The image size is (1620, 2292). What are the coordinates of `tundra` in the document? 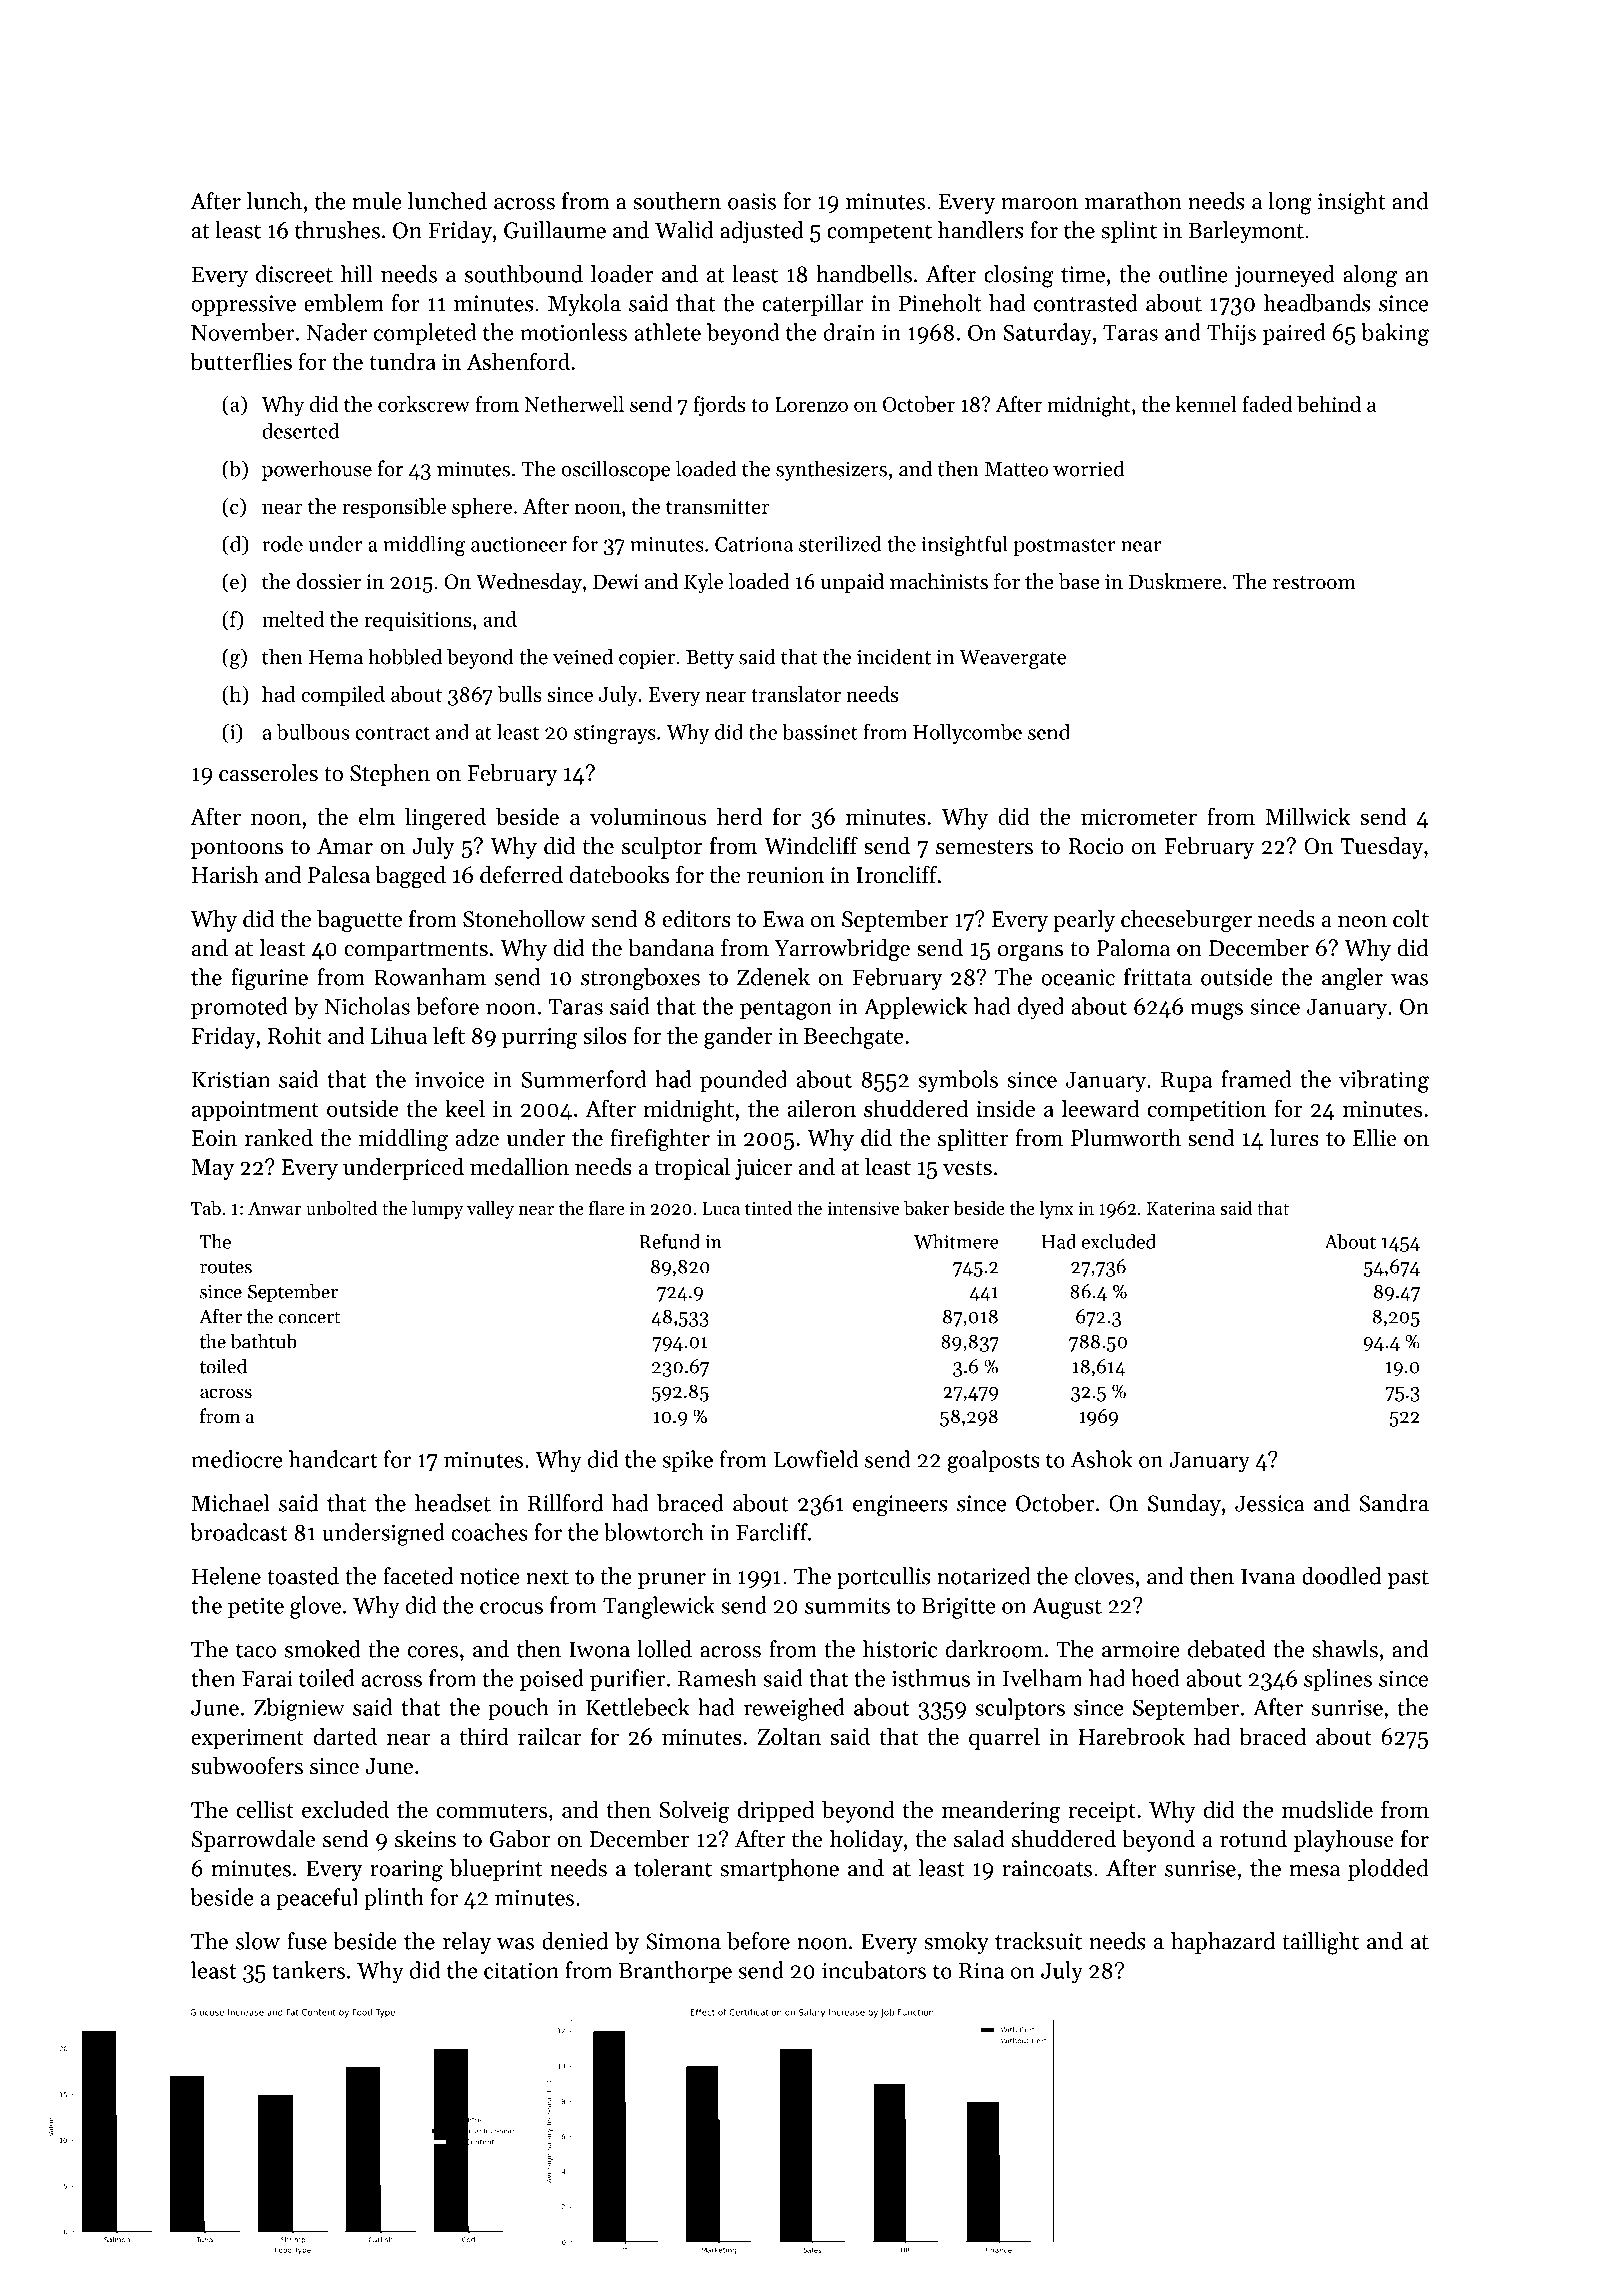 It's located at (402, 361).
